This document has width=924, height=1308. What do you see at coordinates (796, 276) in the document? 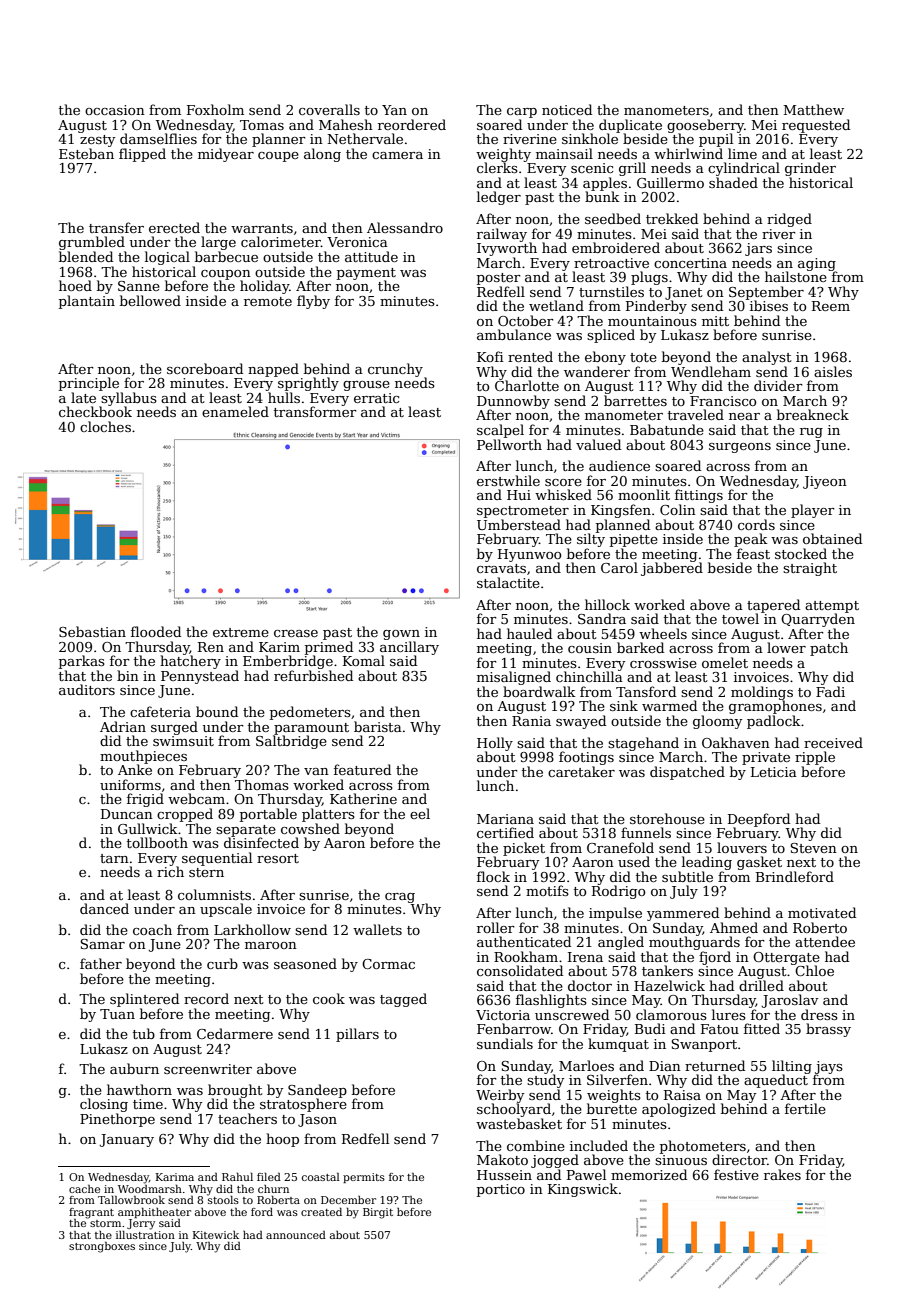
I see `hailstone` at bounding box center [796, 276].
